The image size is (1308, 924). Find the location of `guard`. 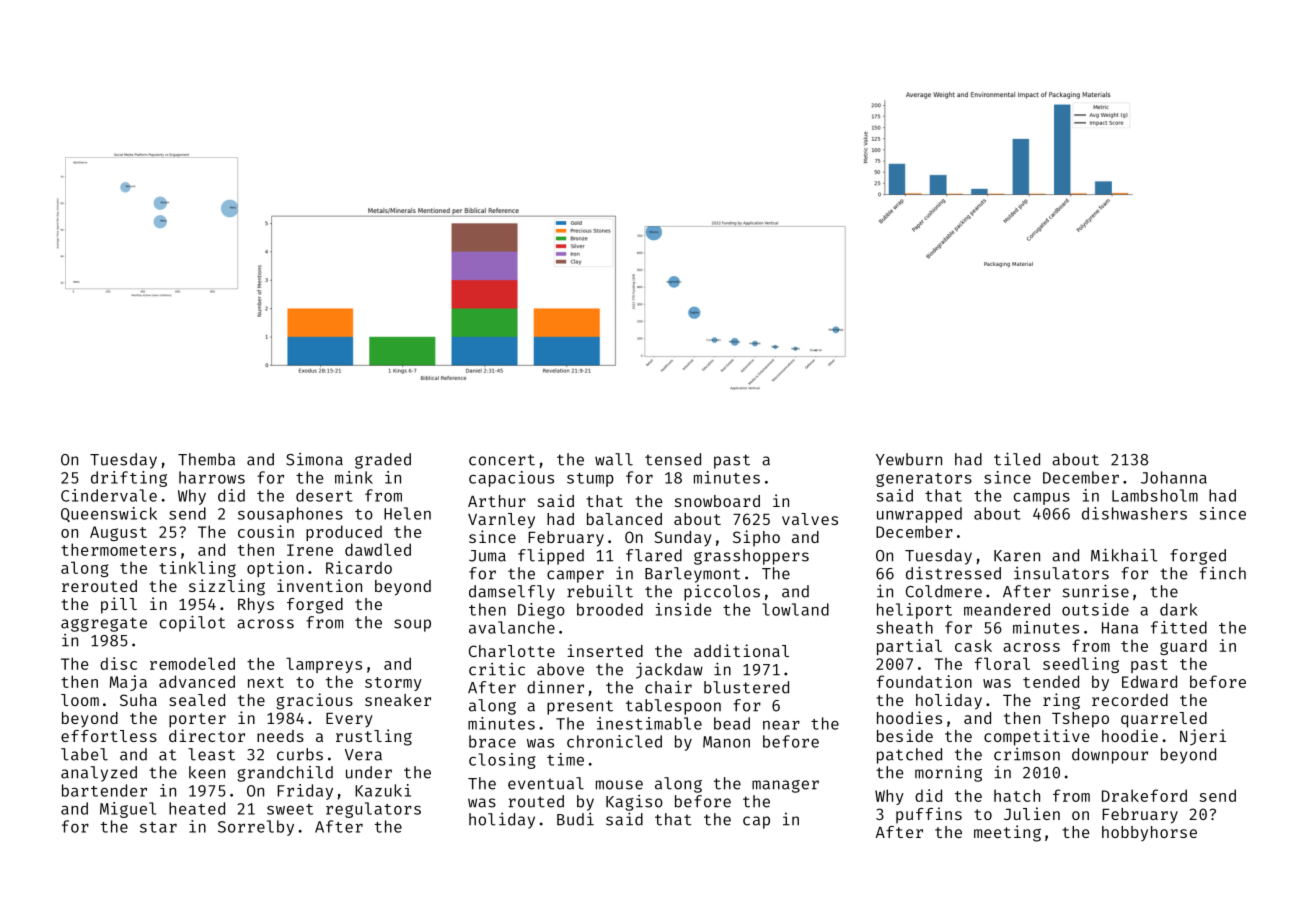

guard is located at coordinates (1183, 647).
